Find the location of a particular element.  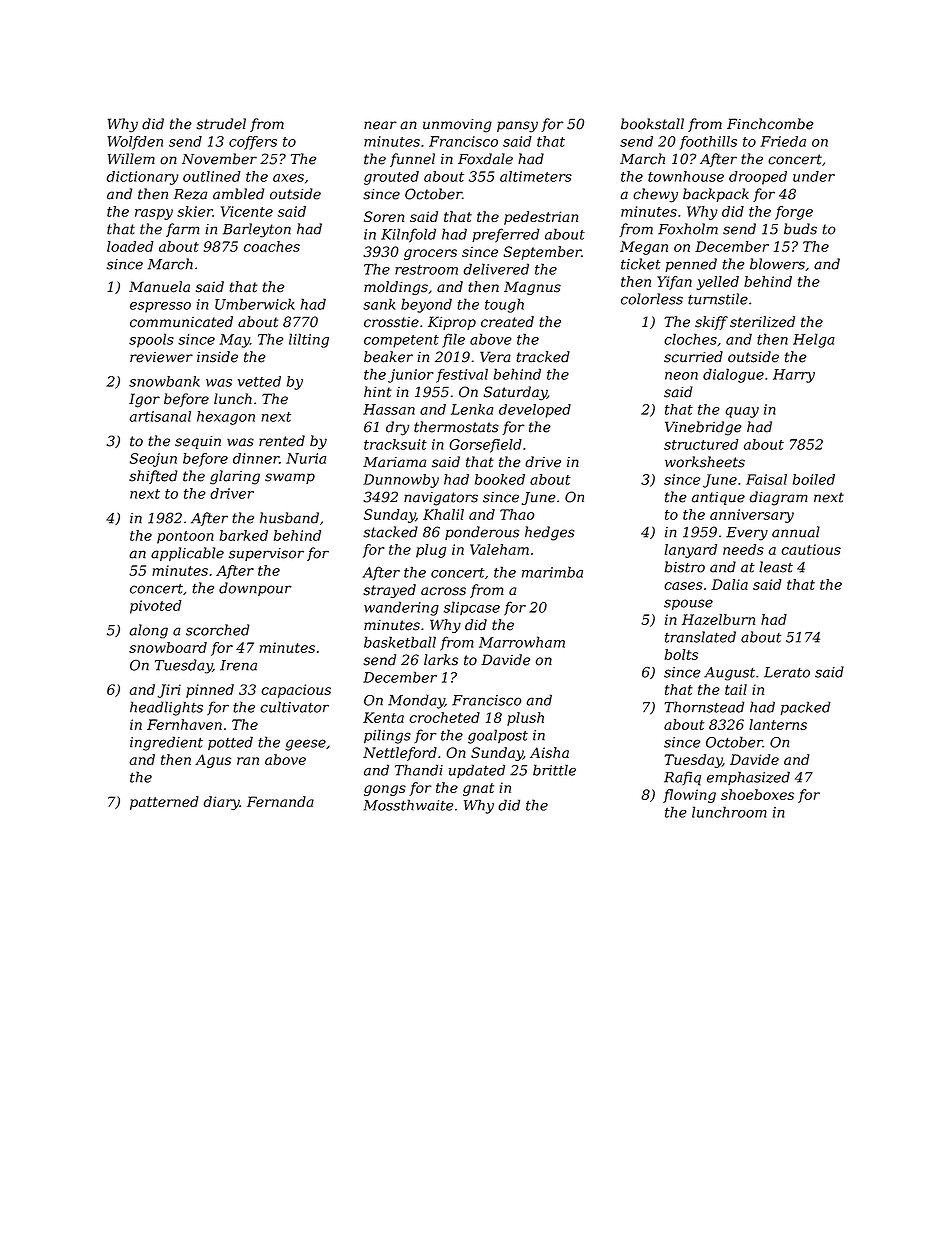

Seojun is located at coordinates (153, 460).
